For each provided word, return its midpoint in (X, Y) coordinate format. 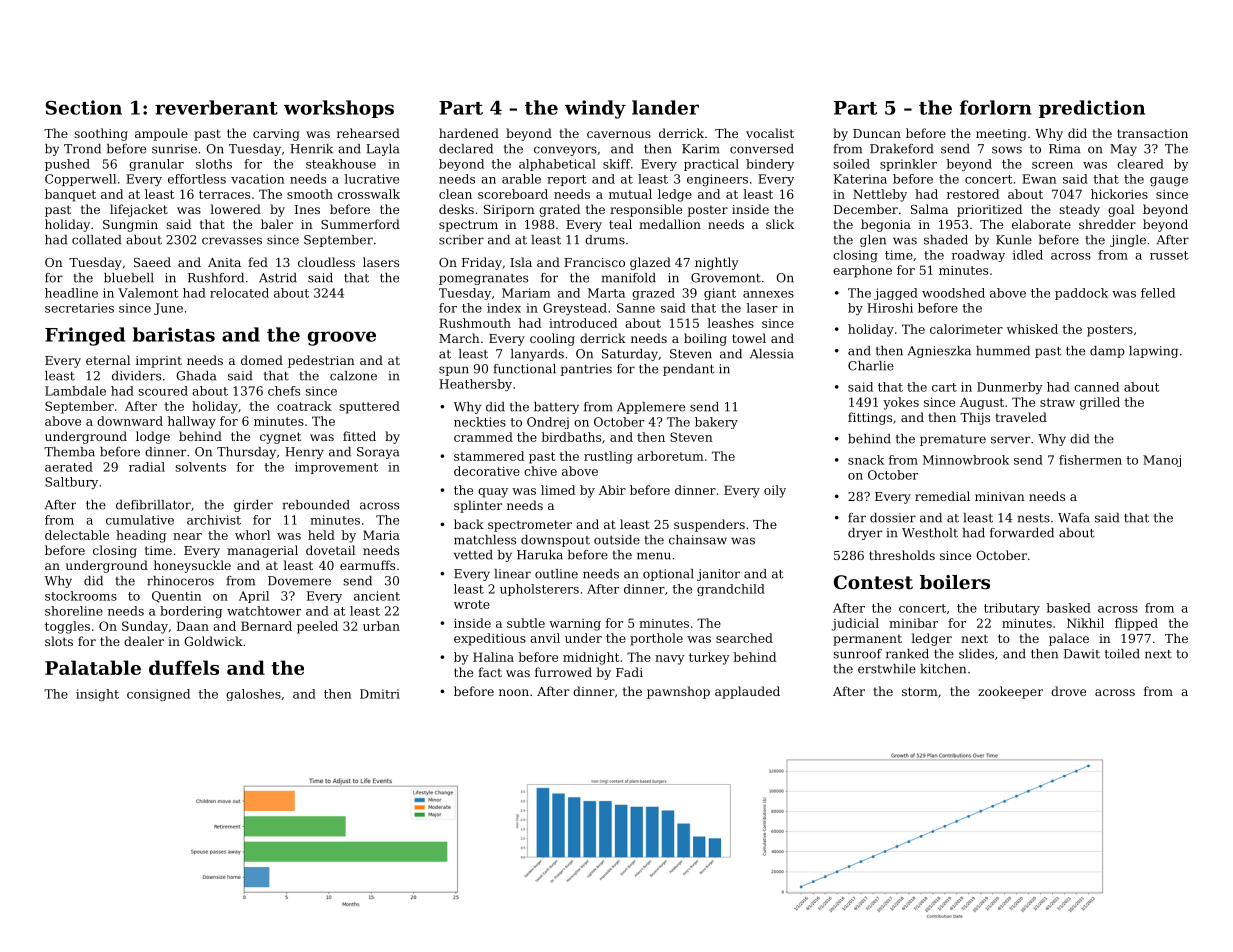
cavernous (619, 134)
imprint (159, 362)
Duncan (877, 133)
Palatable (93, 667)
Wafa (1074, 518)
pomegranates (483, 279)
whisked (1032, 329)
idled (1028, 255)
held (321, 535)
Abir (612, 490)
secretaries (79, 308)
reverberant (216, 107)
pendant (688, 370)
